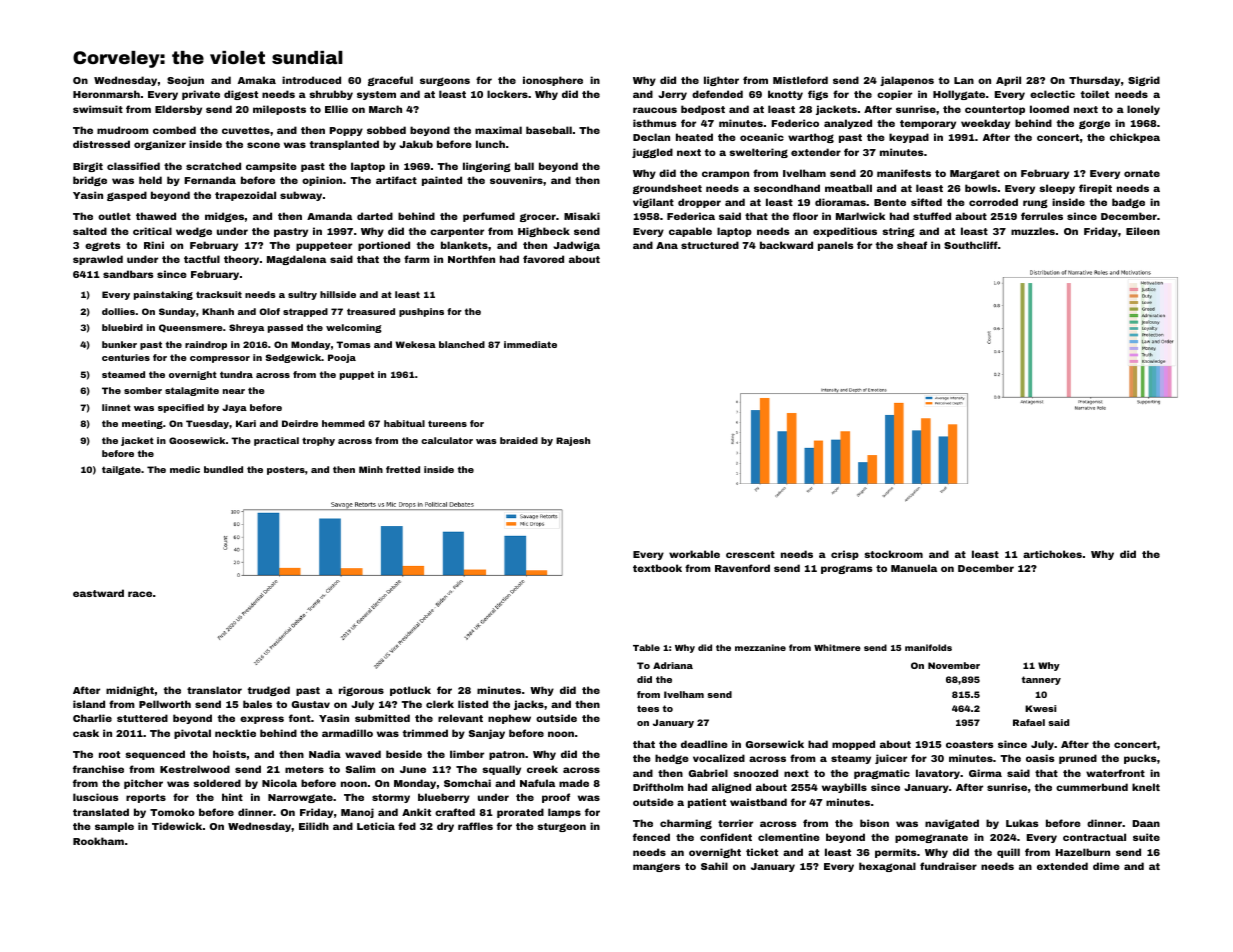 This image has height=952, width=1233. Describe the element at coordinates (325, 754) in the image. I see `Nadia` at that location.
